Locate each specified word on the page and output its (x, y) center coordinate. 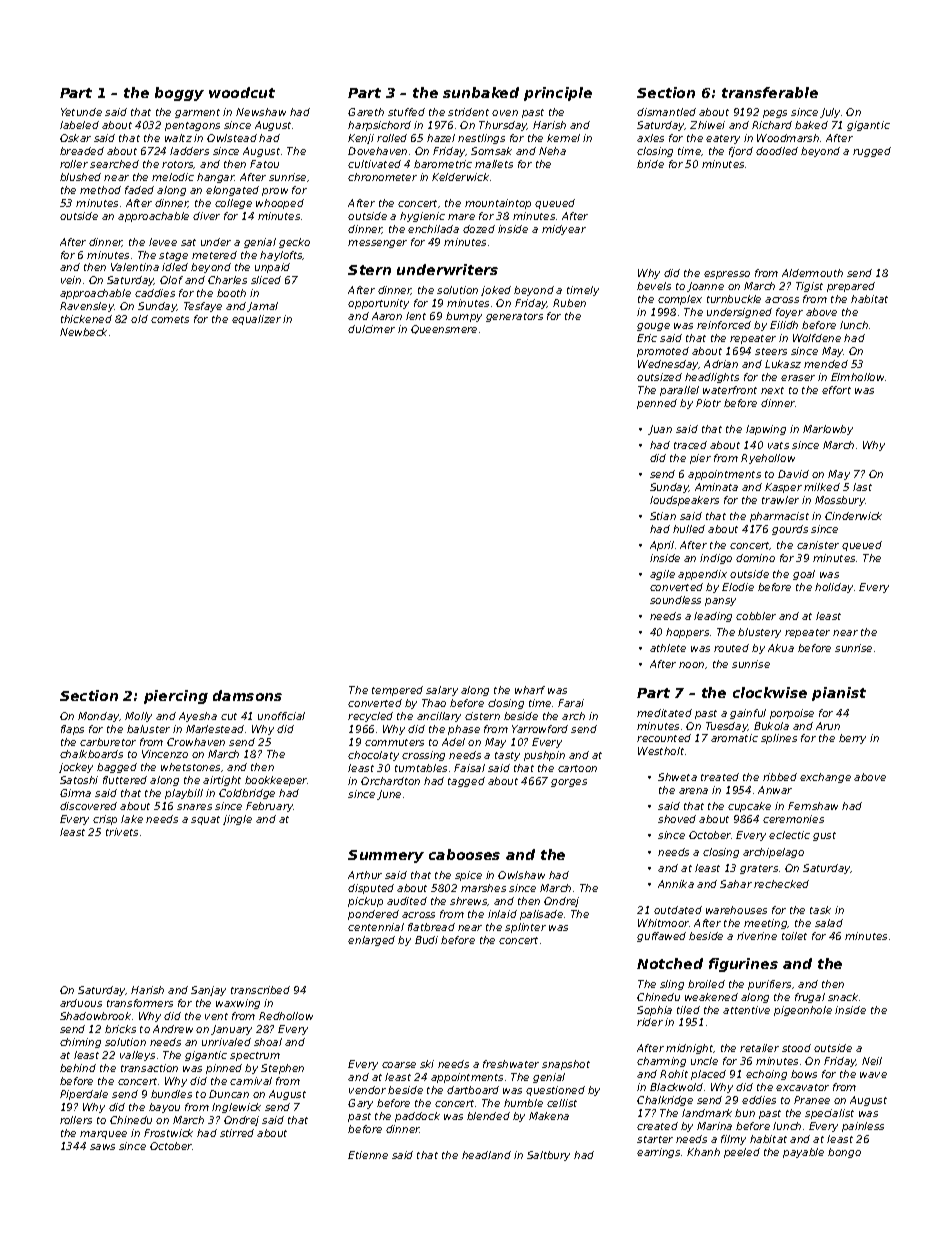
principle (558, 94)
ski (427, 1064)
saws (102, 1147)
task (820, 910)
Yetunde (81, 112)
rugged (872, 152)
